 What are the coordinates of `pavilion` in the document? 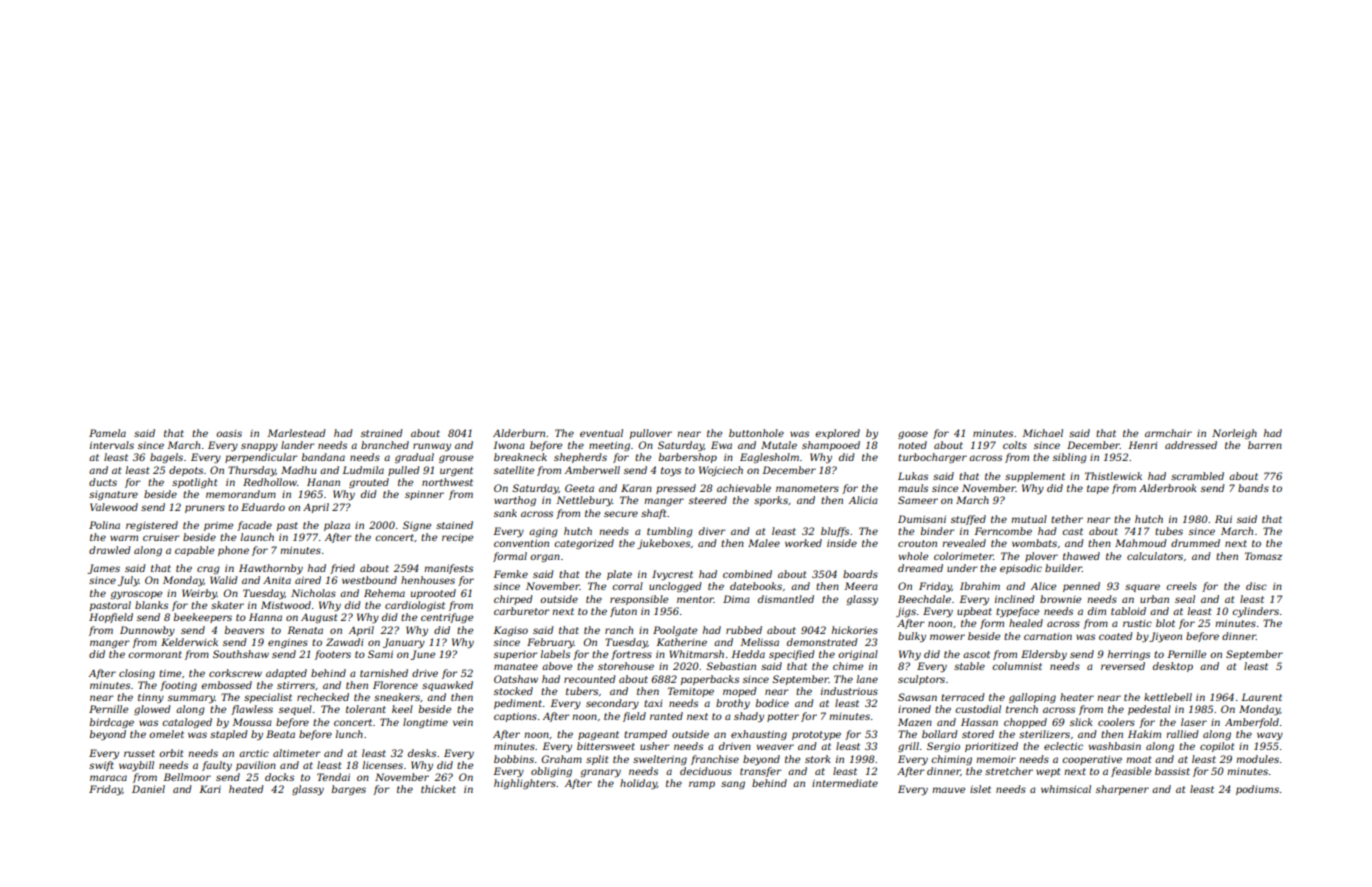 It's located at (256, 766).
